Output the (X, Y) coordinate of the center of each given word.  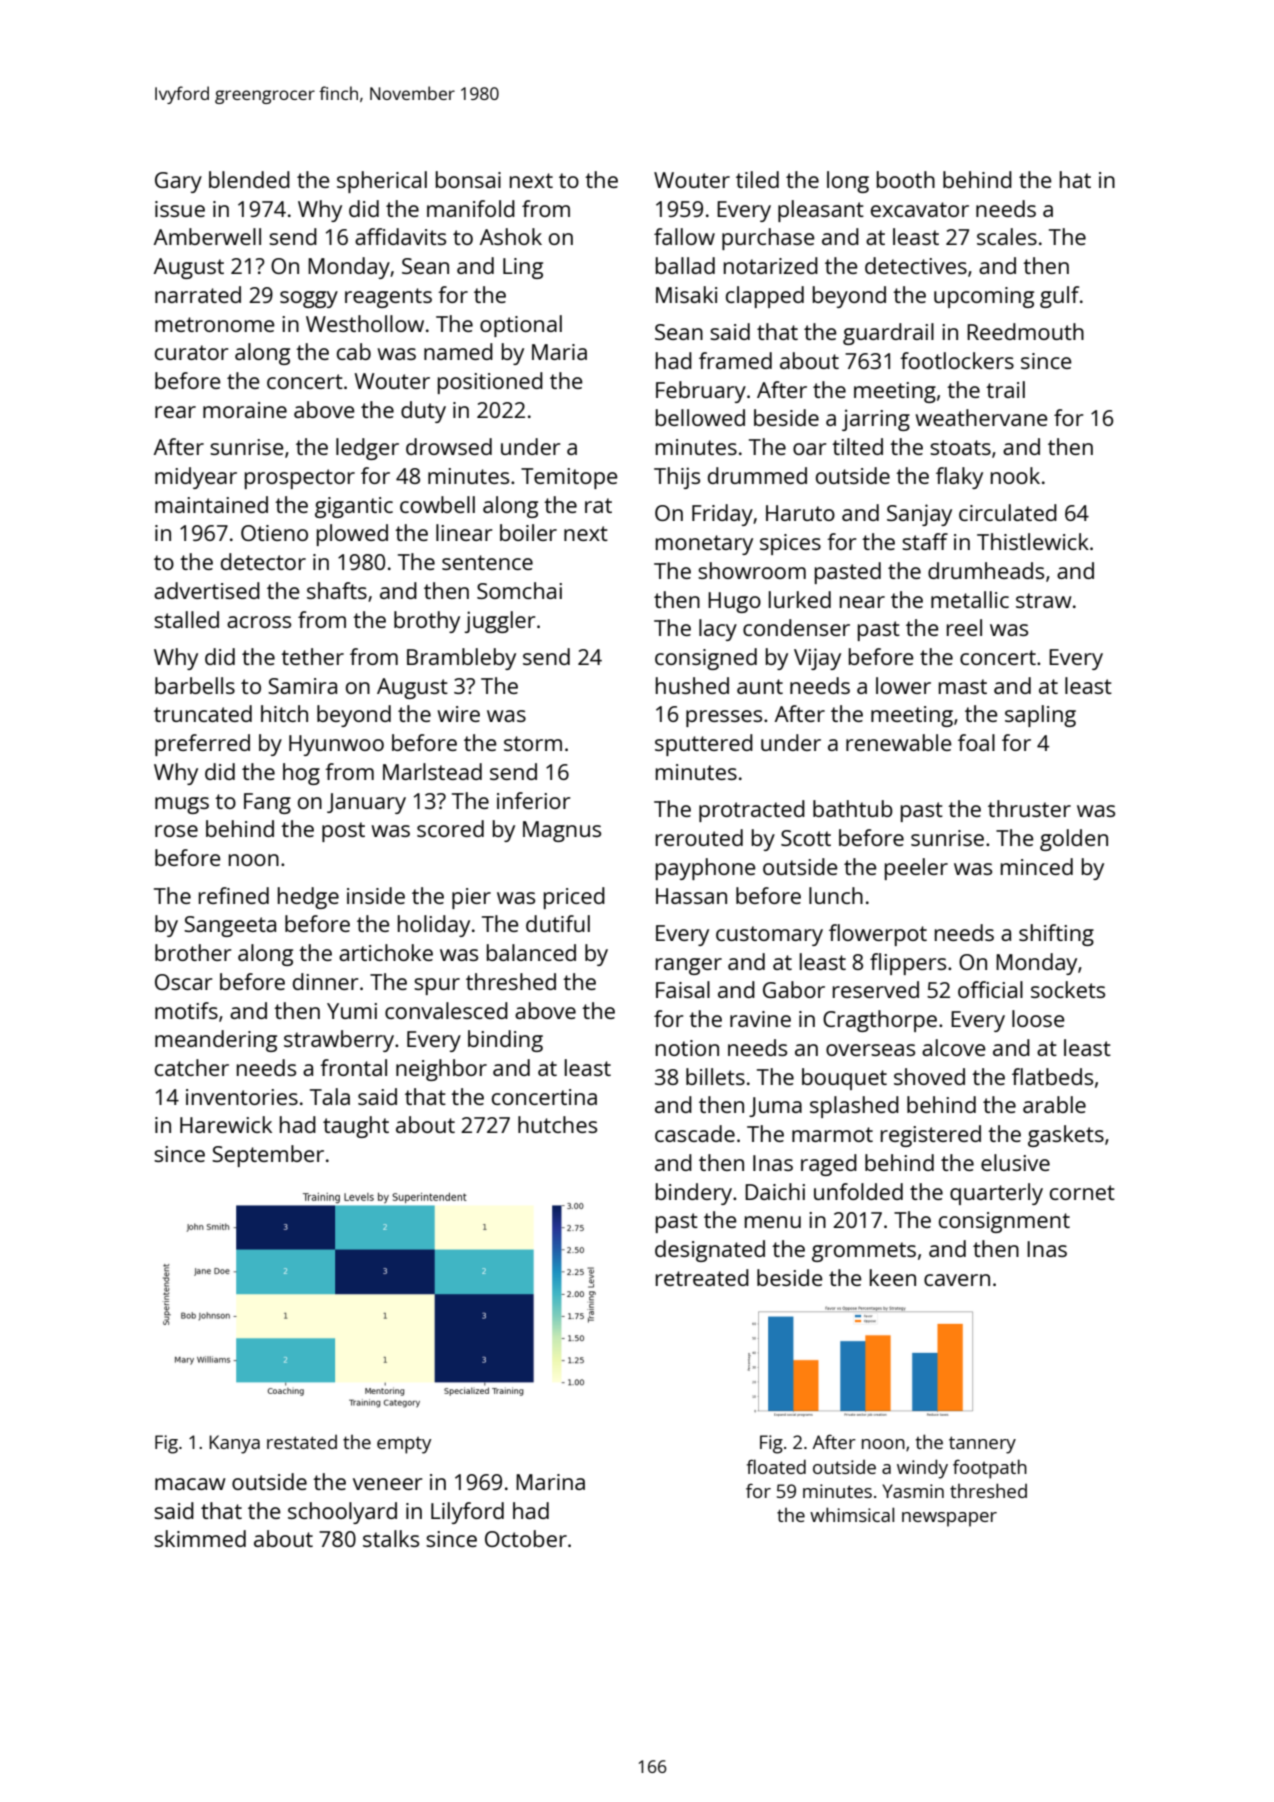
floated (776, 1466)
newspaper (949, 1519)
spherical (382, 182)
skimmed (200, 1538)
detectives (916, 265)
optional (521, 326)
